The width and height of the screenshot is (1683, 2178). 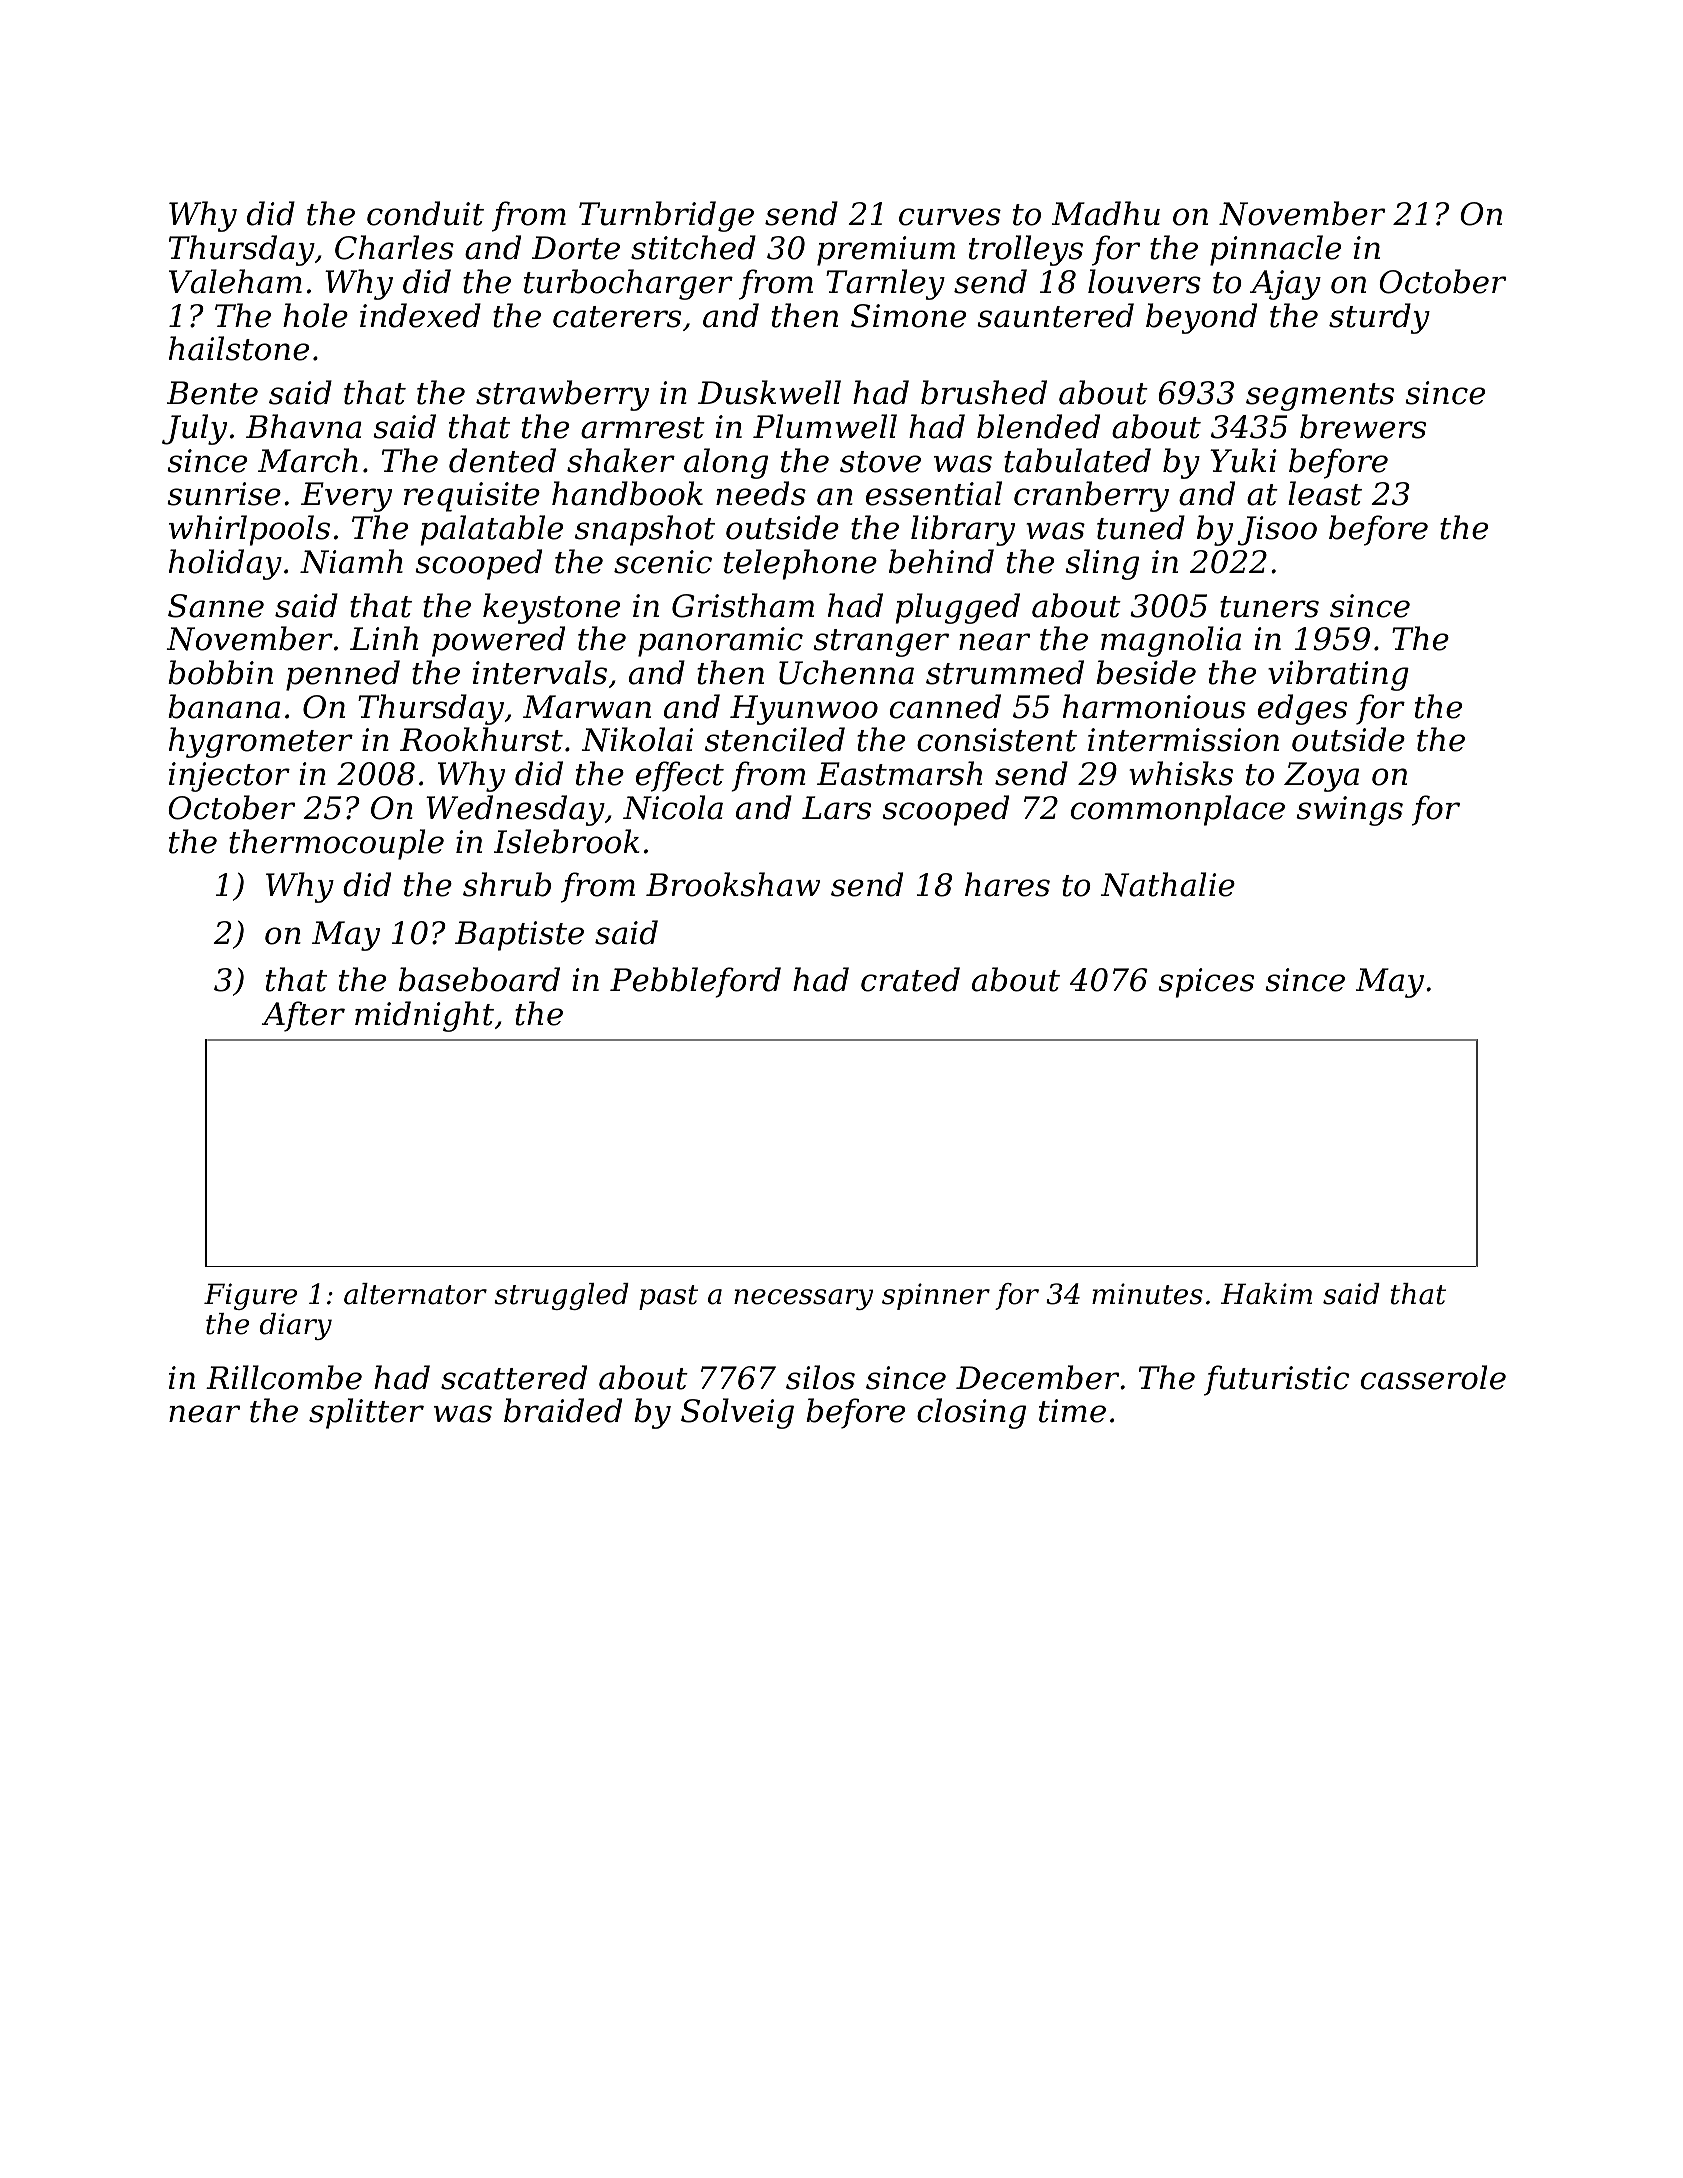 I want to click on minutes, so click(x=1147, y=1294).
